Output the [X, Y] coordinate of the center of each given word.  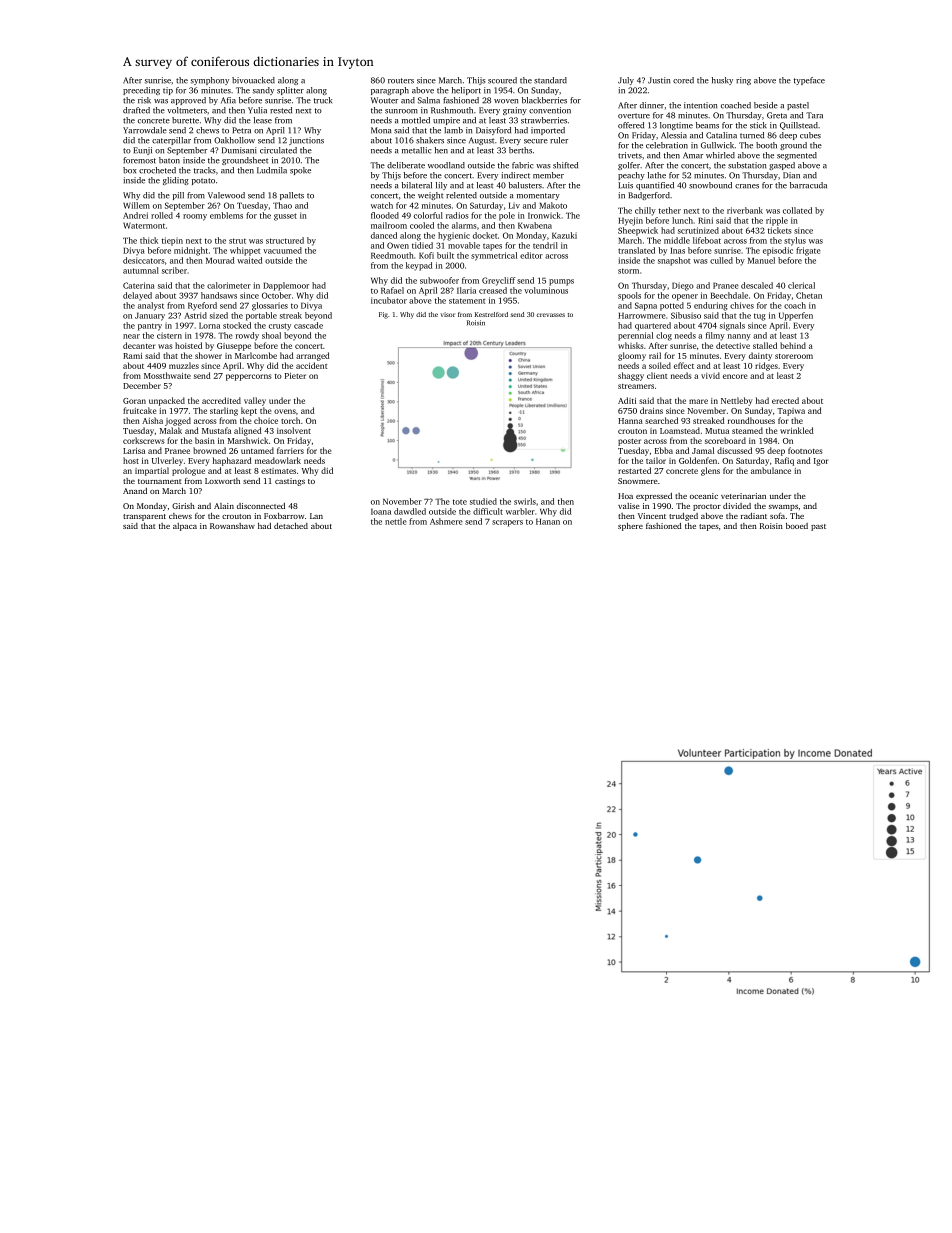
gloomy [632, 356]
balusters [525, 185]
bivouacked [253, 80]
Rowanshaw [232, 526]
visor [448, 314]
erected [785, 400]
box [130, 170]
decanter [139, 345]
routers [401, 81]
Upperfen [796, 316]
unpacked [167, 401]
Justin [659, 80]
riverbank [745, 210]
